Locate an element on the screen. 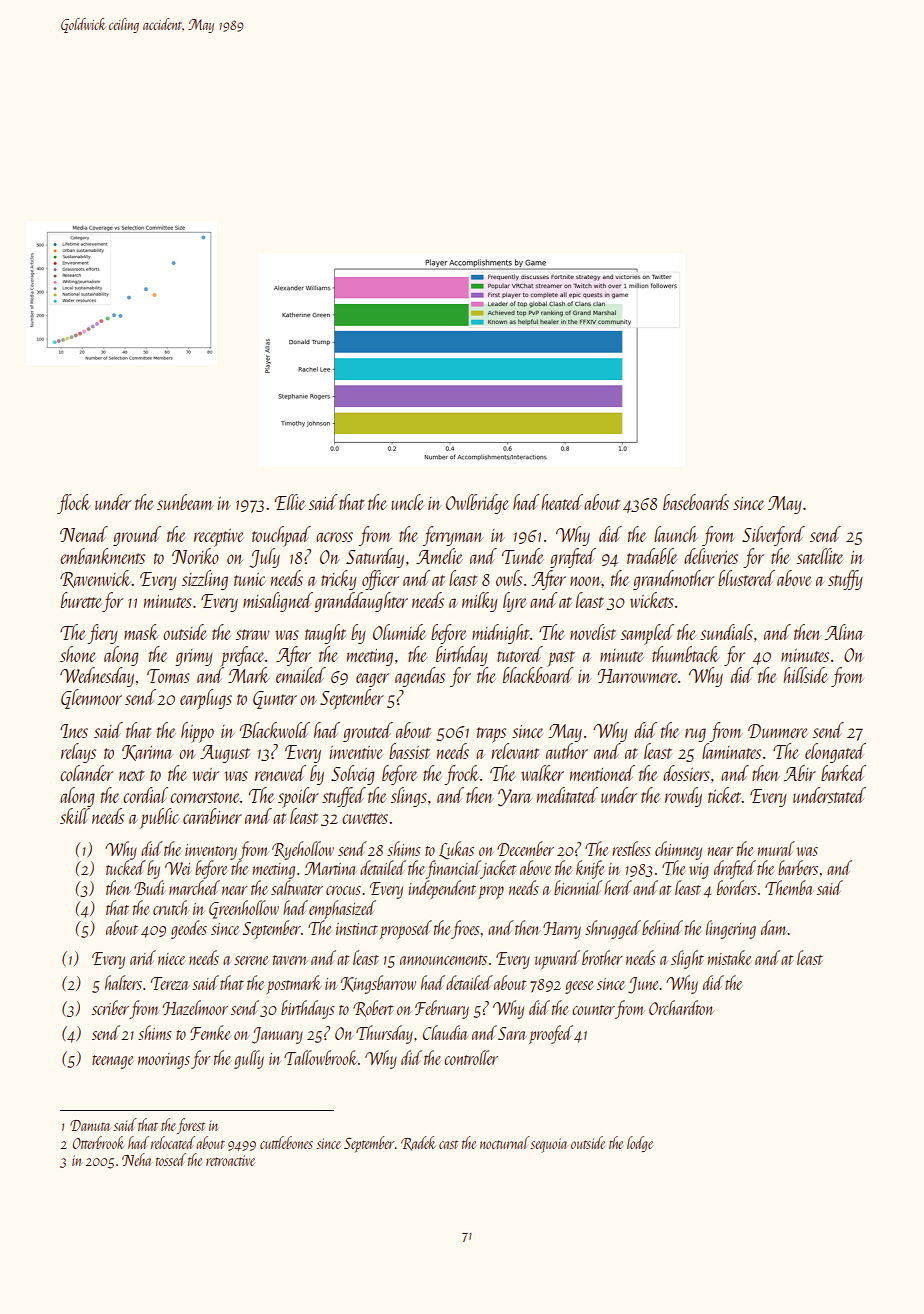  Radek is located at coordinates (418, 1143).
